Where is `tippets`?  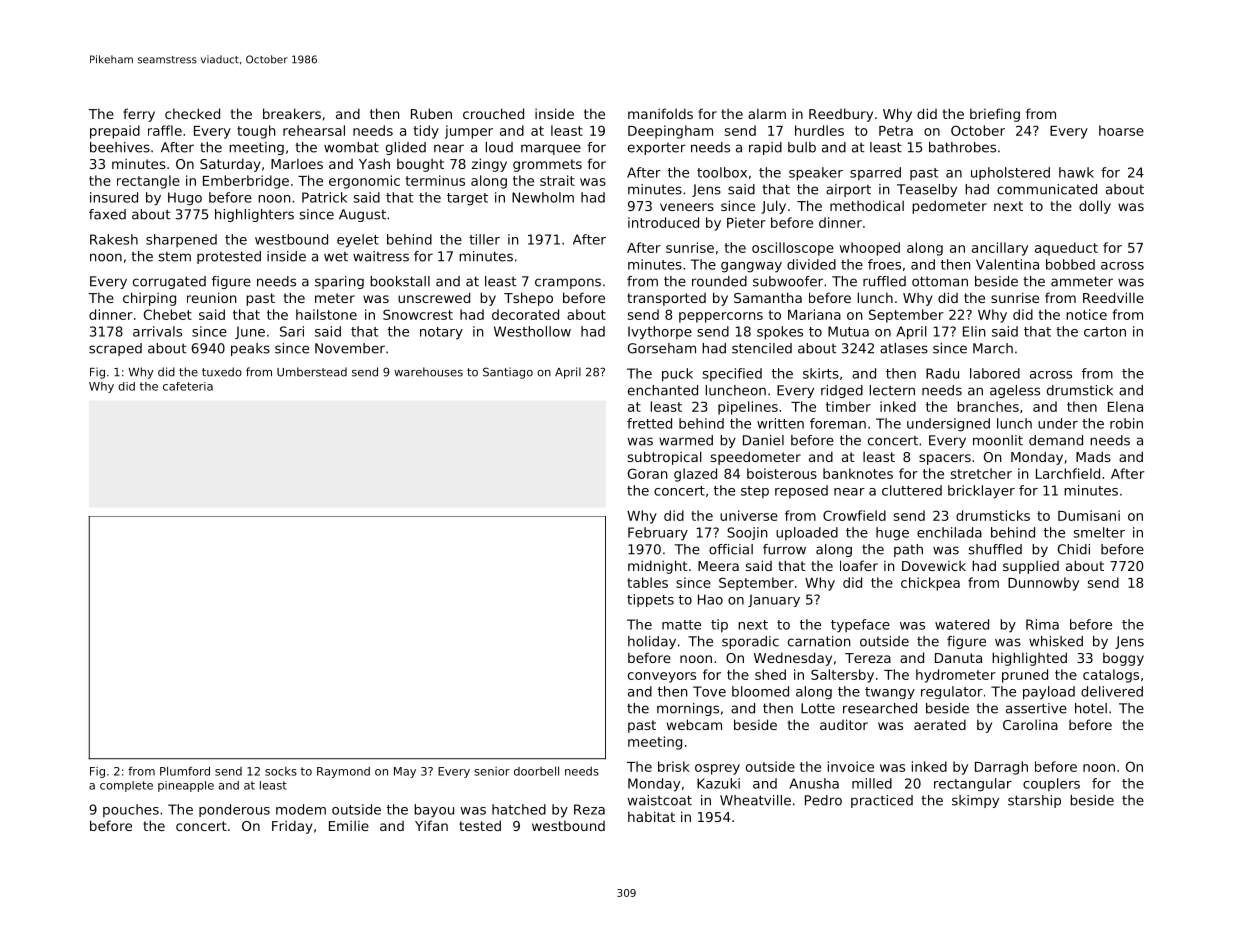
tippets is located at coordinates (650, 600).
